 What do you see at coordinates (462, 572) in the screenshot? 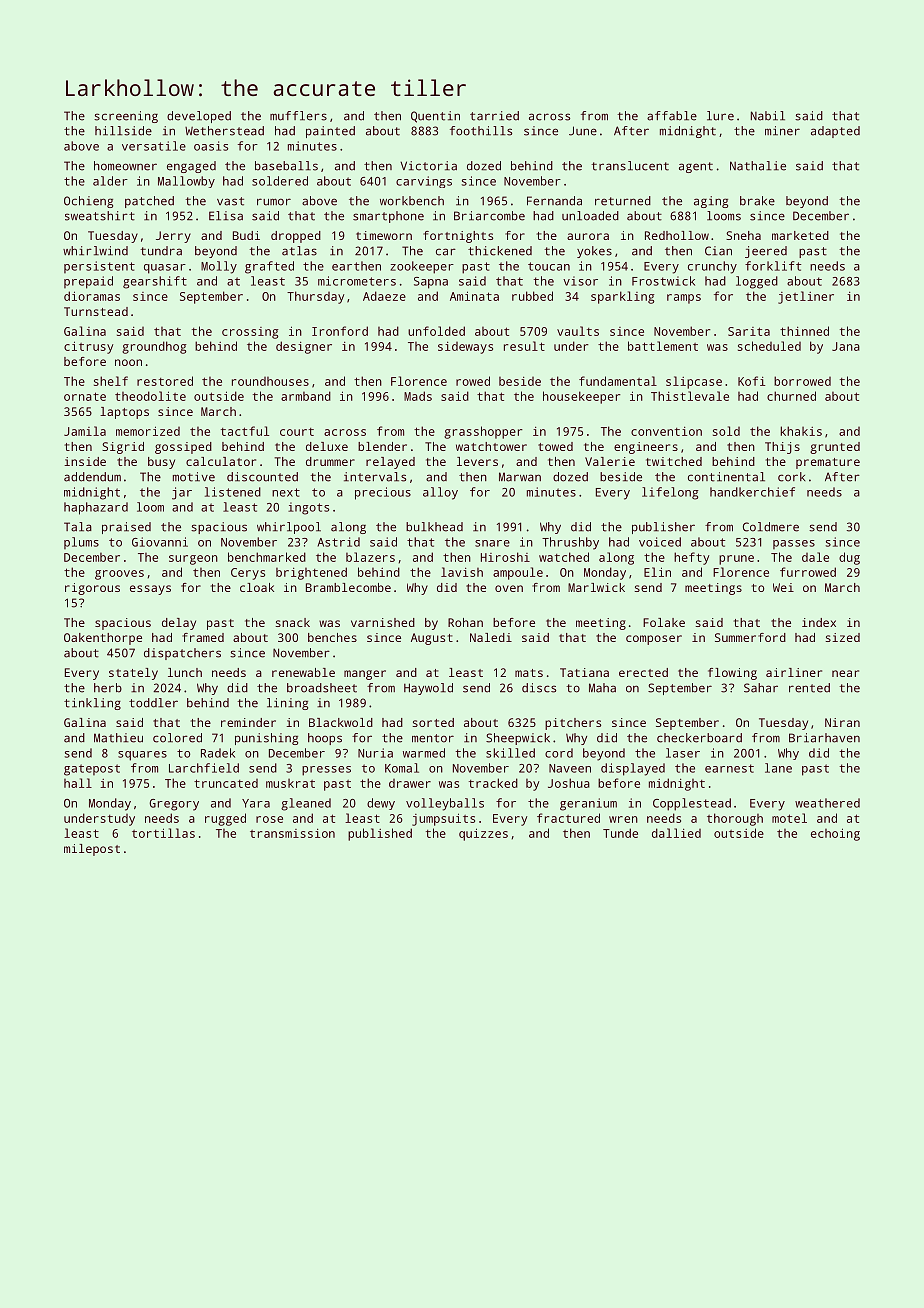
I see `lavish` at bounding box center [462, 572].
